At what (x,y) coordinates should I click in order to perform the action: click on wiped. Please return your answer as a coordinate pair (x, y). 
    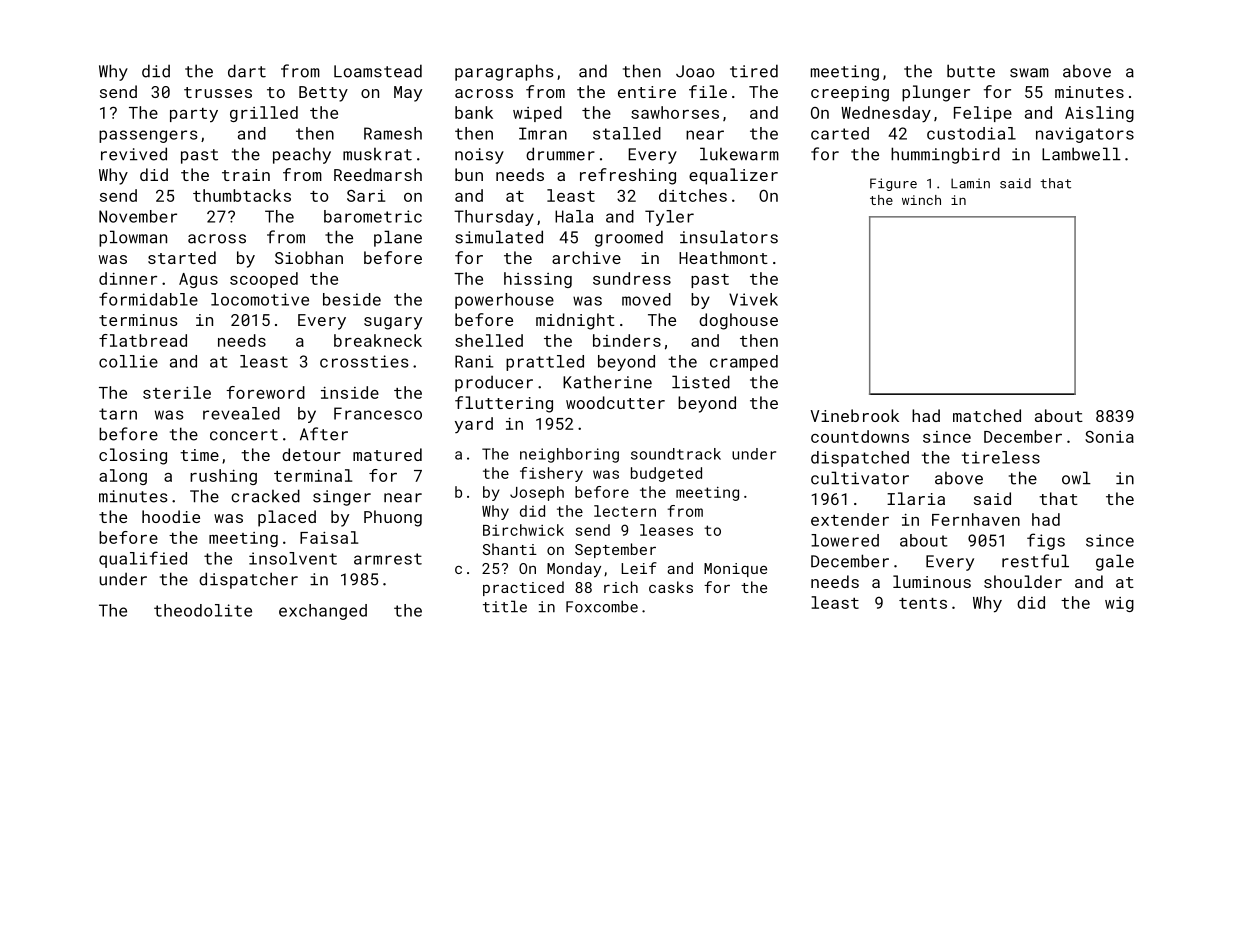
    Looking at the image, I should click on (537, 114).
